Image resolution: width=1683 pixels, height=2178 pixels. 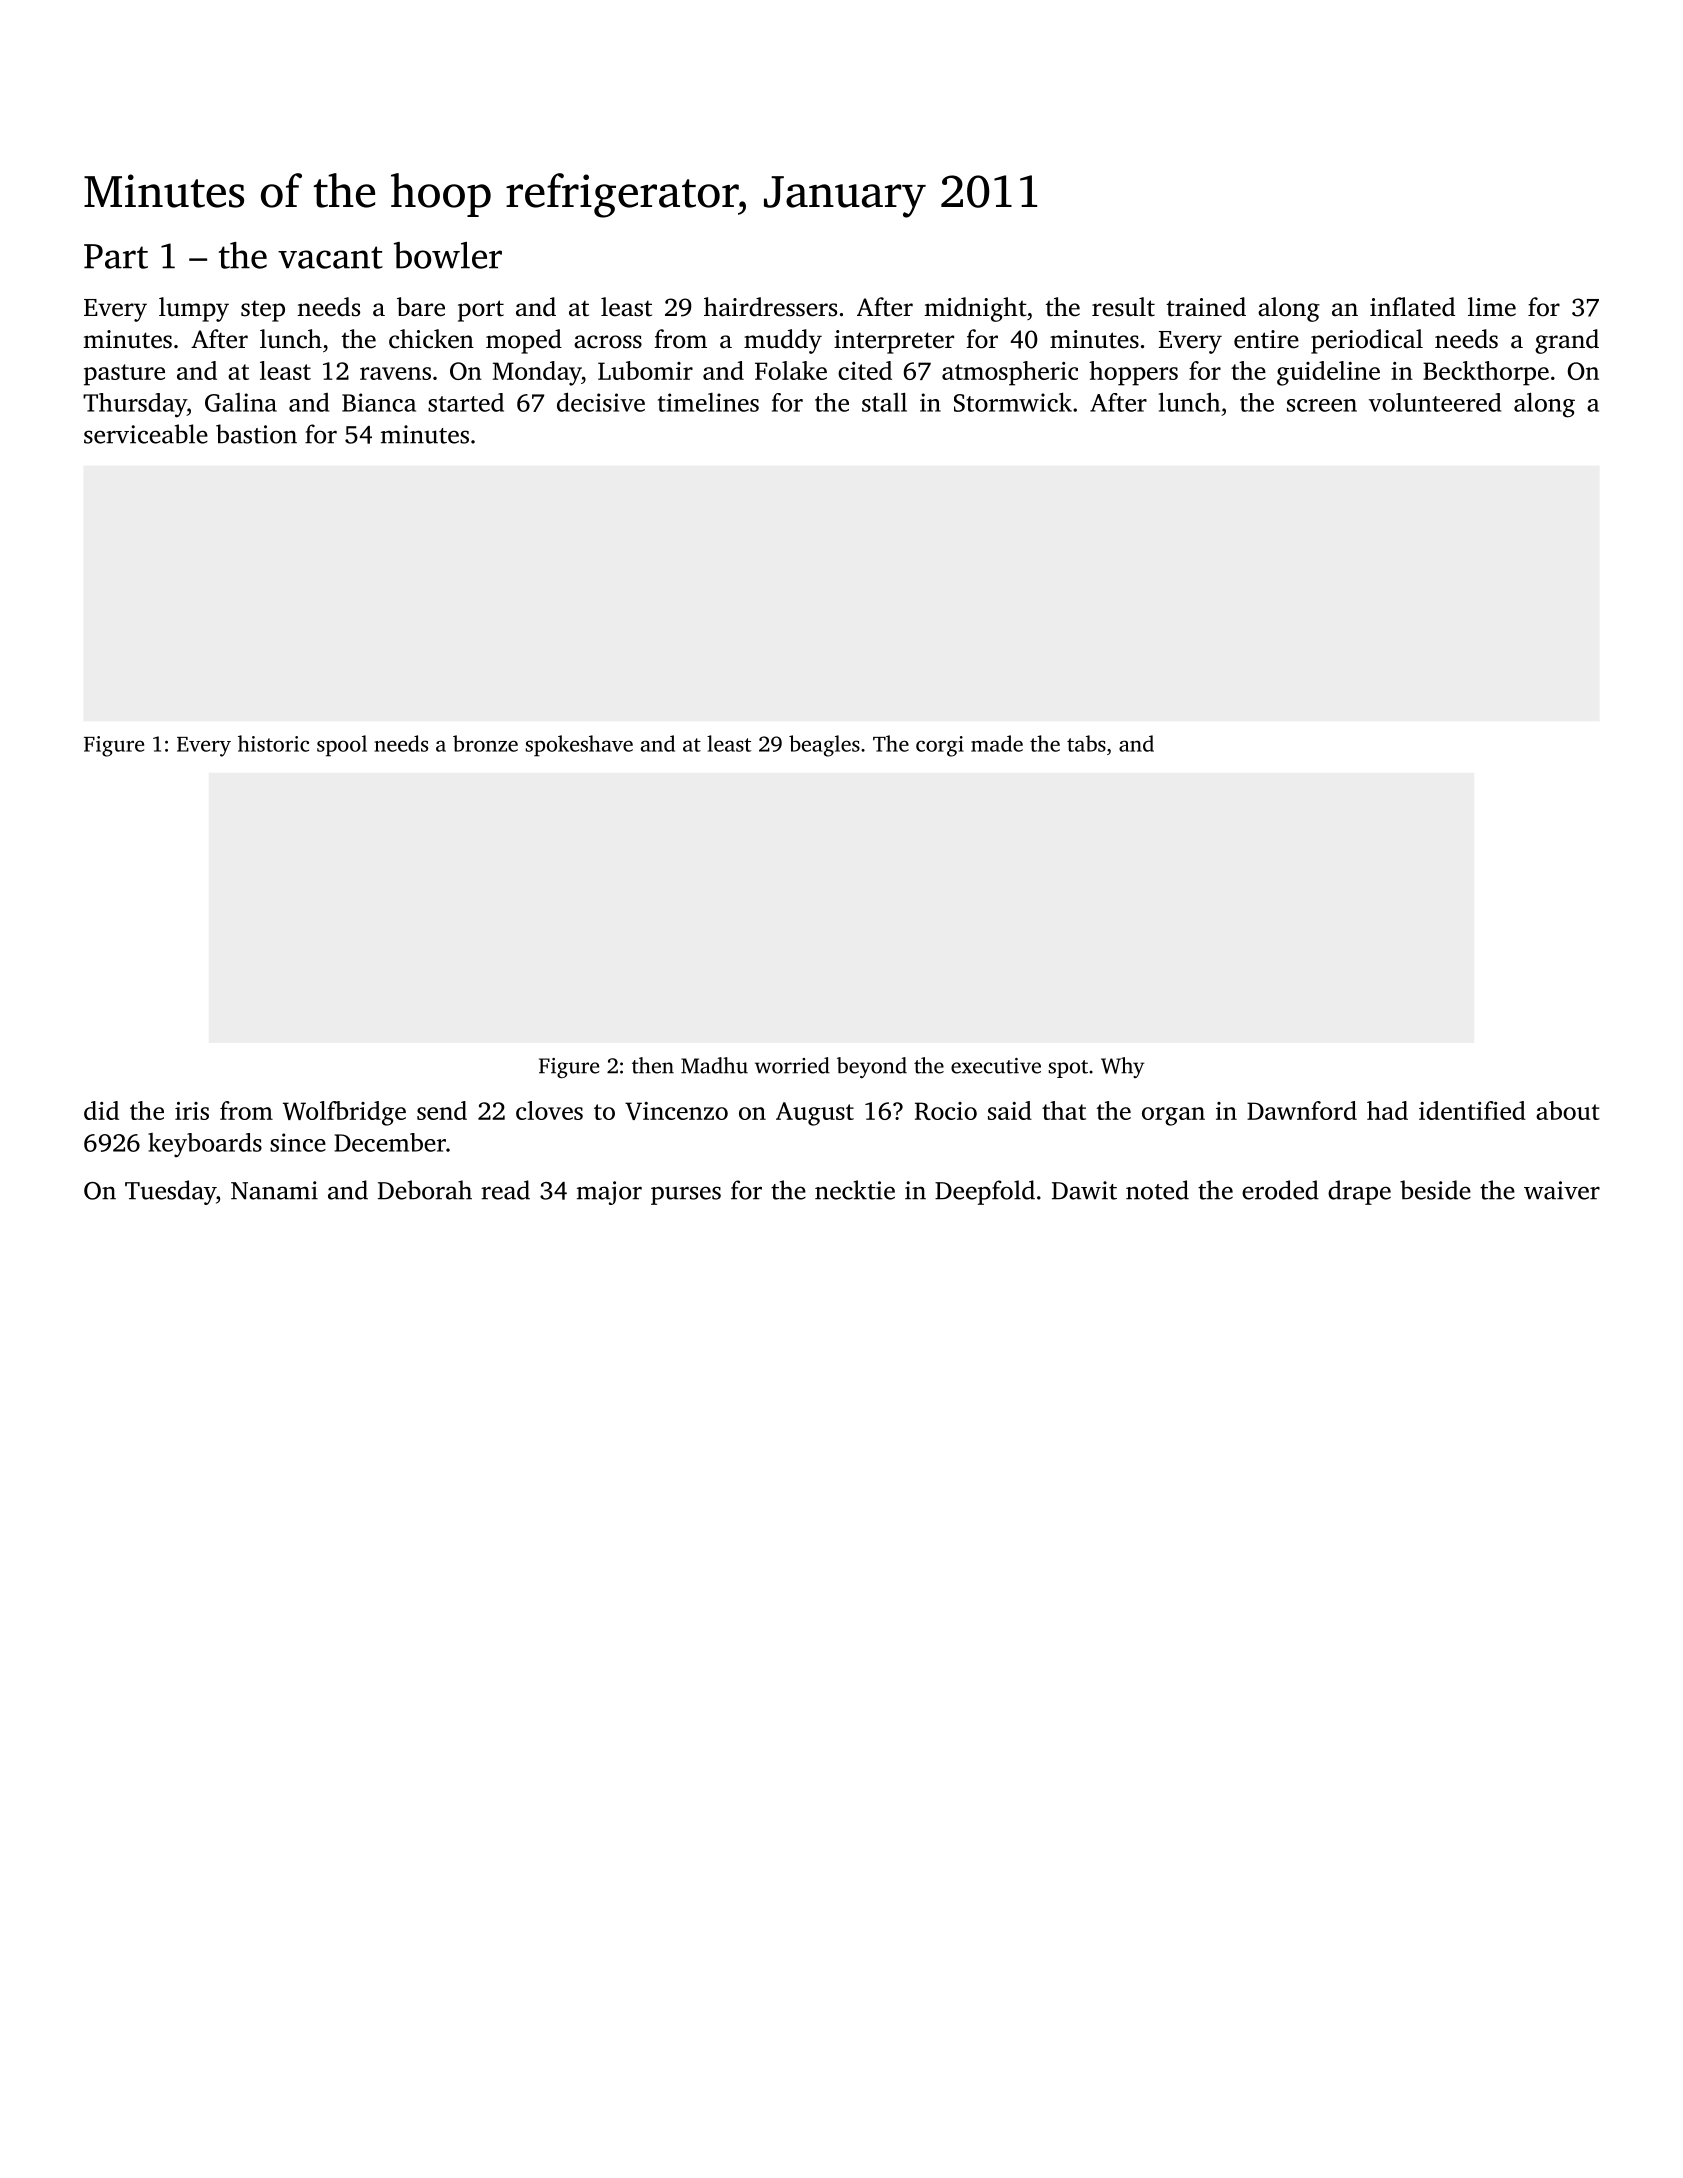 What do you see at coordinates (274, 1190) in the screenshot?
I see `Nanami` at bounding box center [274, 1190].
